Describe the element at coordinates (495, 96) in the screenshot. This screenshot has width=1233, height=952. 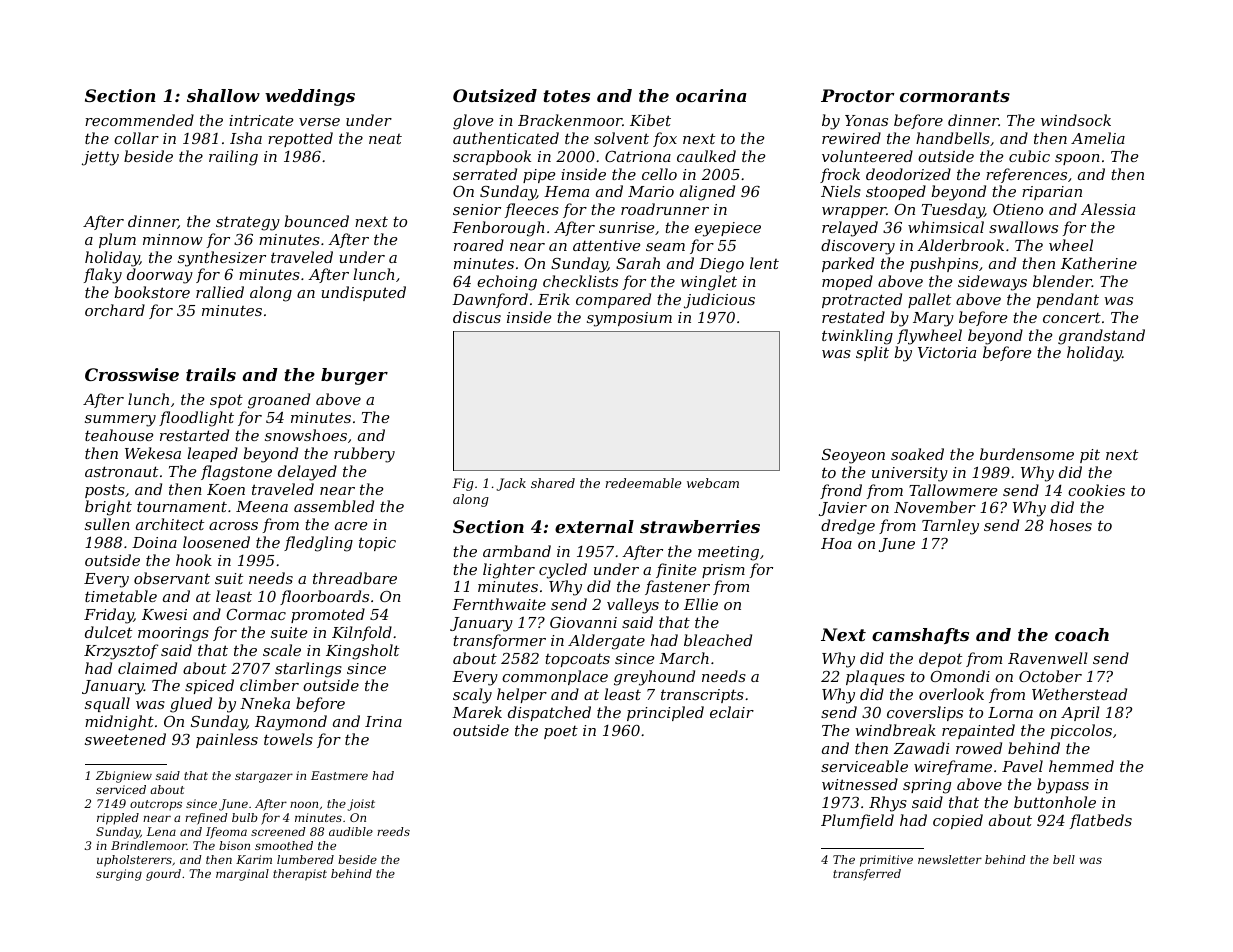
I see `Outsized` at that location.
